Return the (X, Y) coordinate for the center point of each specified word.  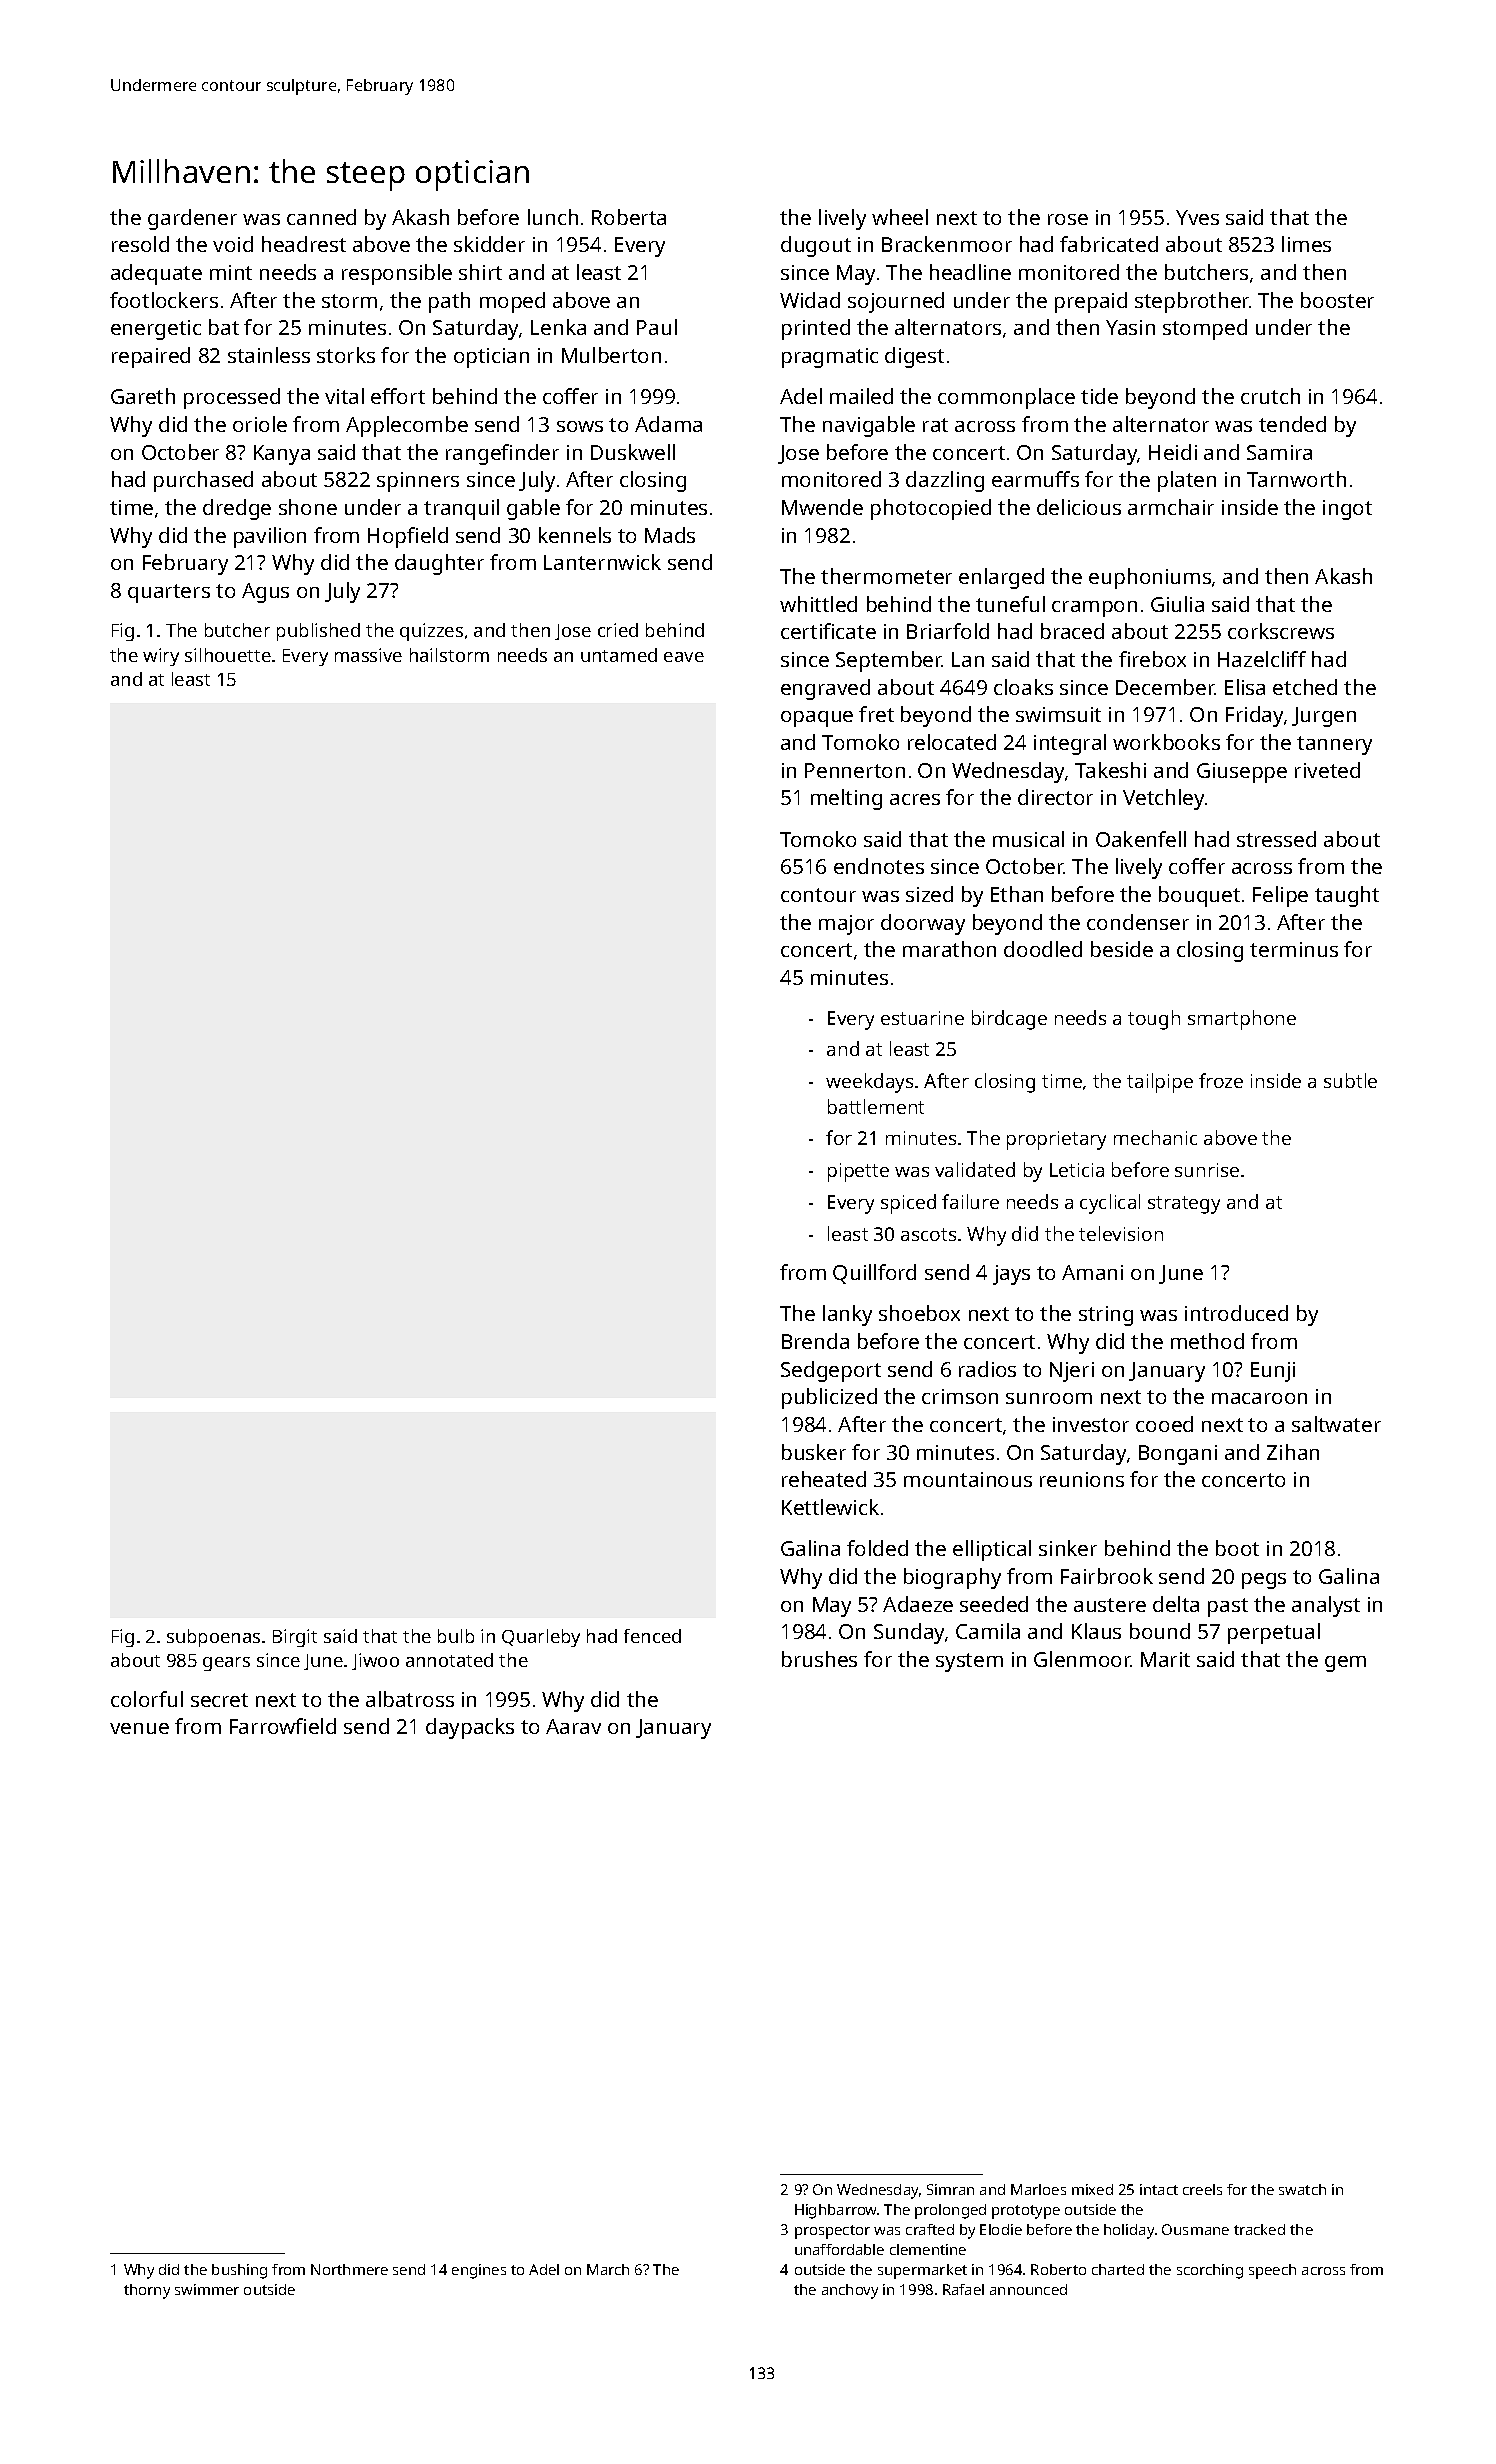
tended (1292, 424)
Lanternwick (602, 562)
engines (479, 2271)
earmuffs (1035, 479)
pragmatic (830, 358)
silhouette (228, 655)
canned (321, 217)
